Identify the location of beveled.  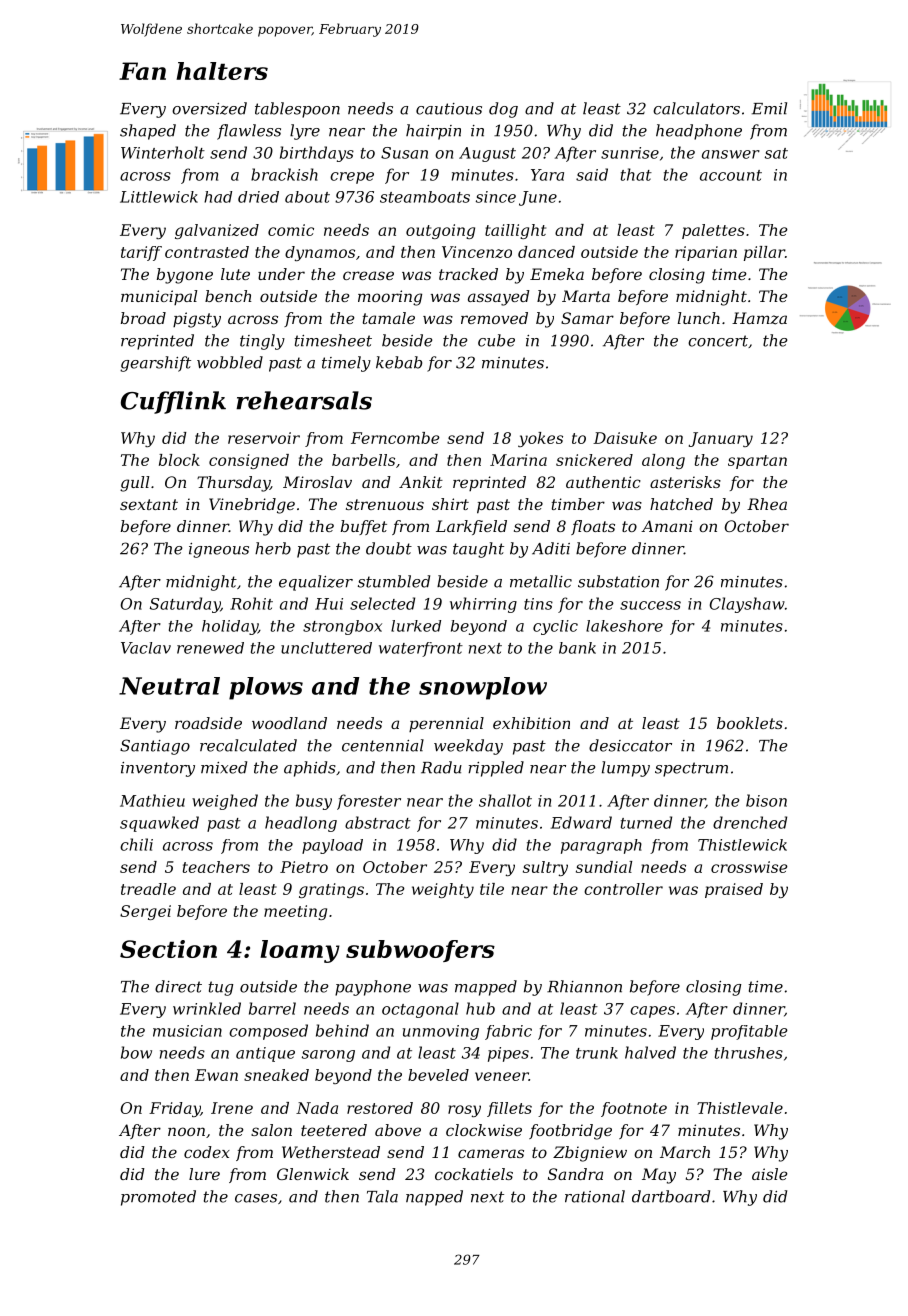
(438, 1075).
